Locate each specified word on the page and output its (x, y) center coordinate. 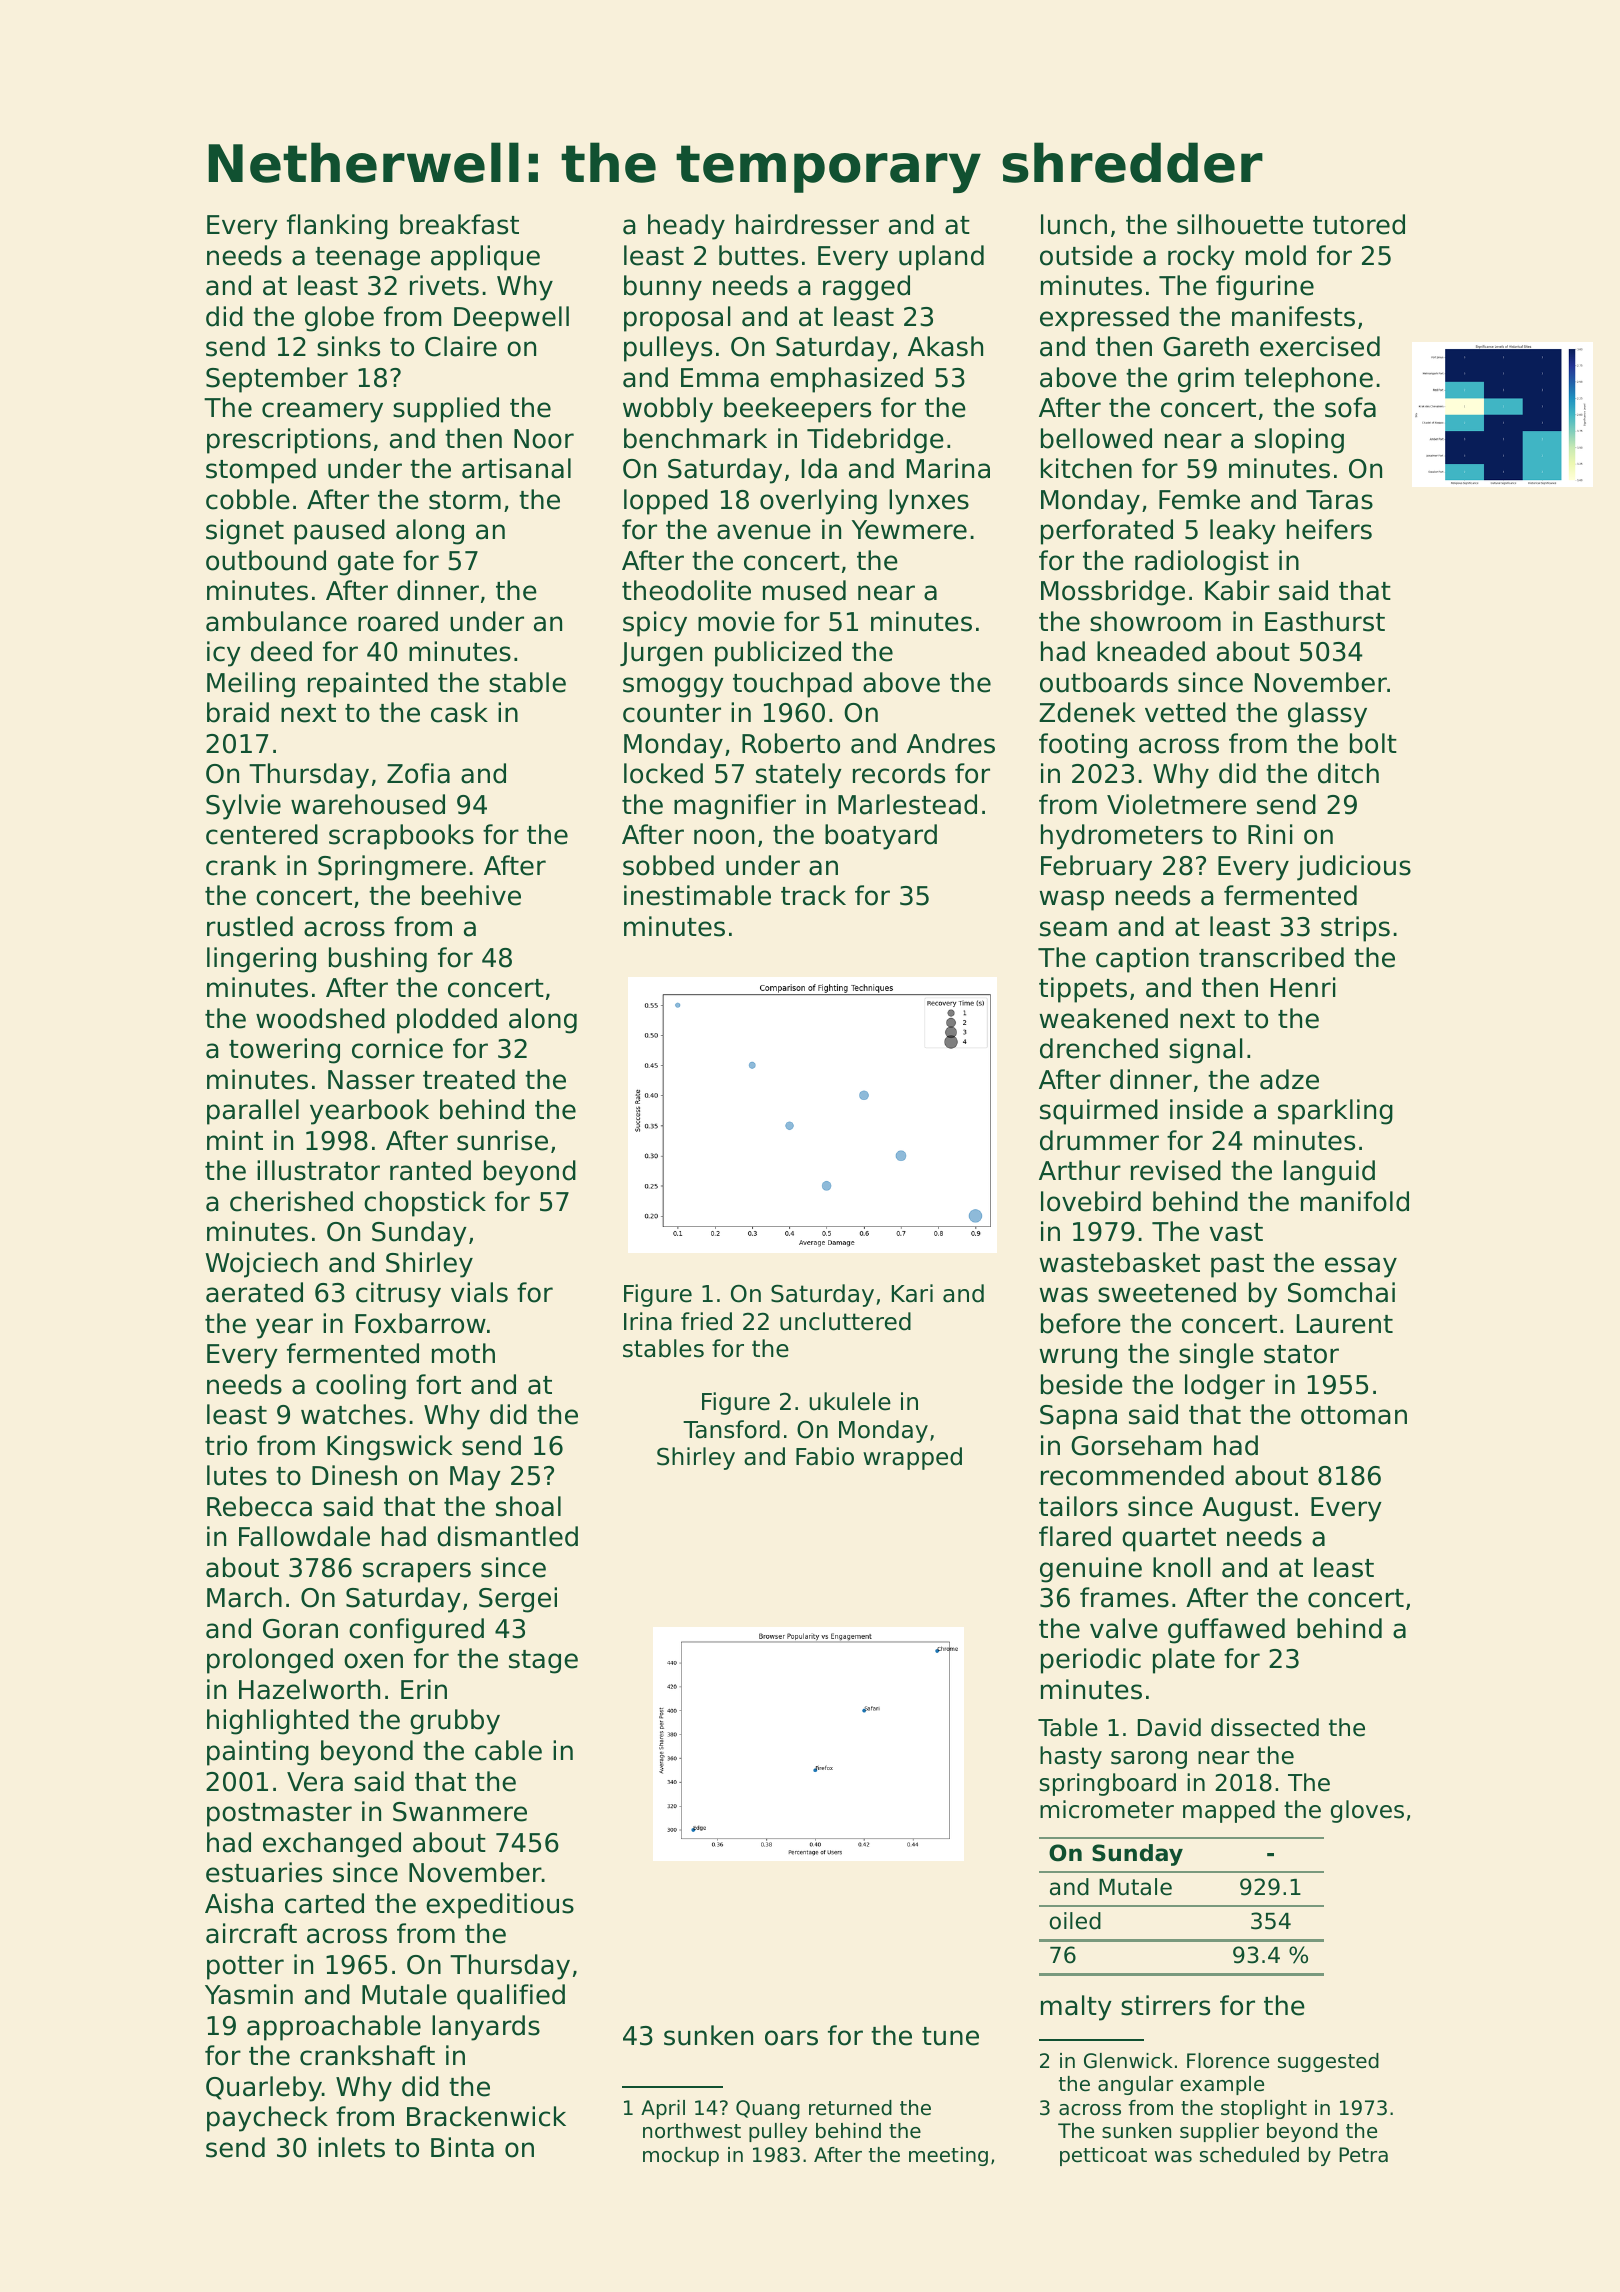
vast (1236, 1232)
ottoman (1354, 1415)
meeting (948, 2156)
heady (686, 227)
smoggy (673, 687)
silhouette (1240, 224)
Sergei (518, 1600)
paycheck (267, 2119)
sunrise (502, 1140)
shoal (528, 1506)
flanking (337, 227)
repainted (368, 685)
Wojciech (262, 1265)
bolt (1373, 743)
